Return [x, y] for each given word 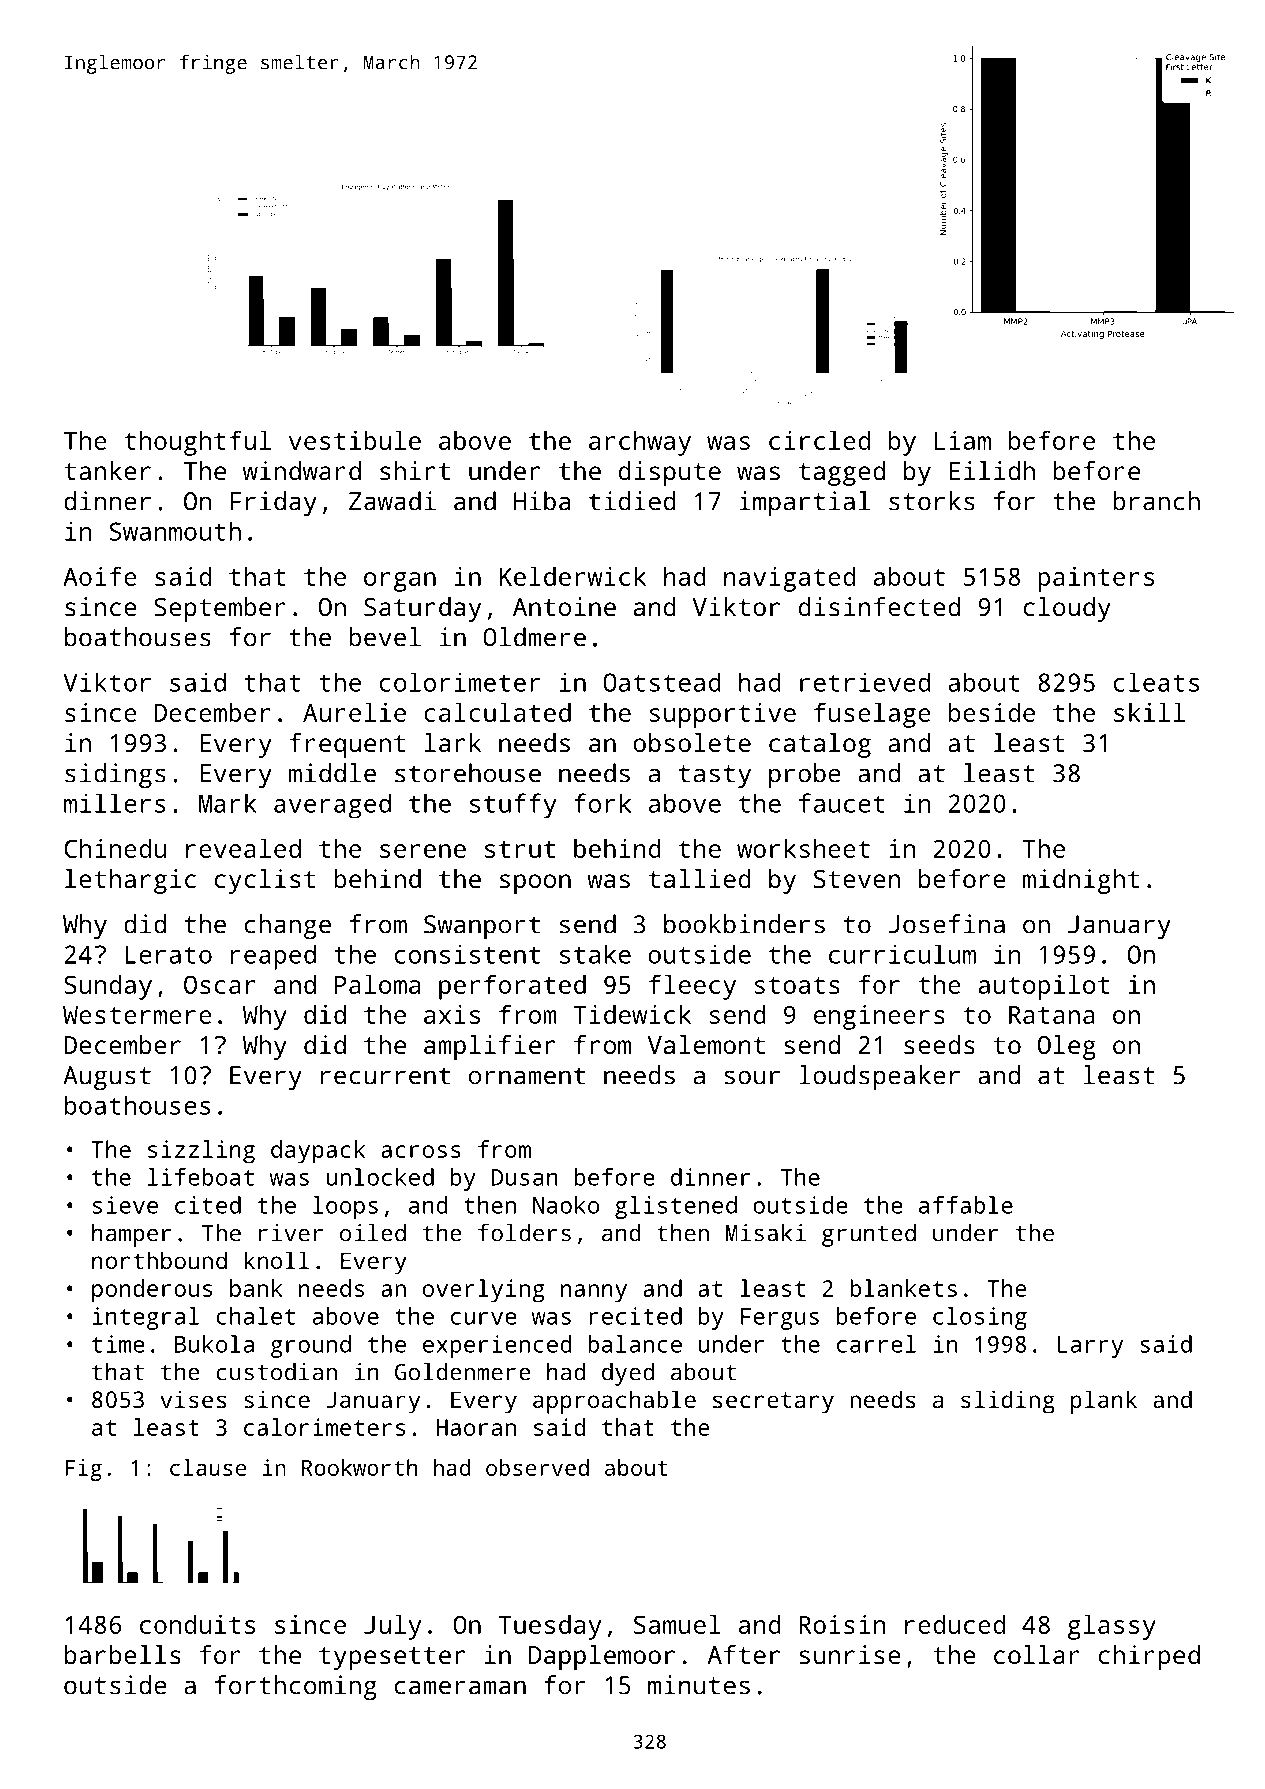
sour [752, 1077]
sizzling [201, 1152]
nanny [594, 1293]
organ [400, 582]
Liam [963, 440]
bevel [385, 637]
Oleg [1067, 1047]
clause [208, 1467]
